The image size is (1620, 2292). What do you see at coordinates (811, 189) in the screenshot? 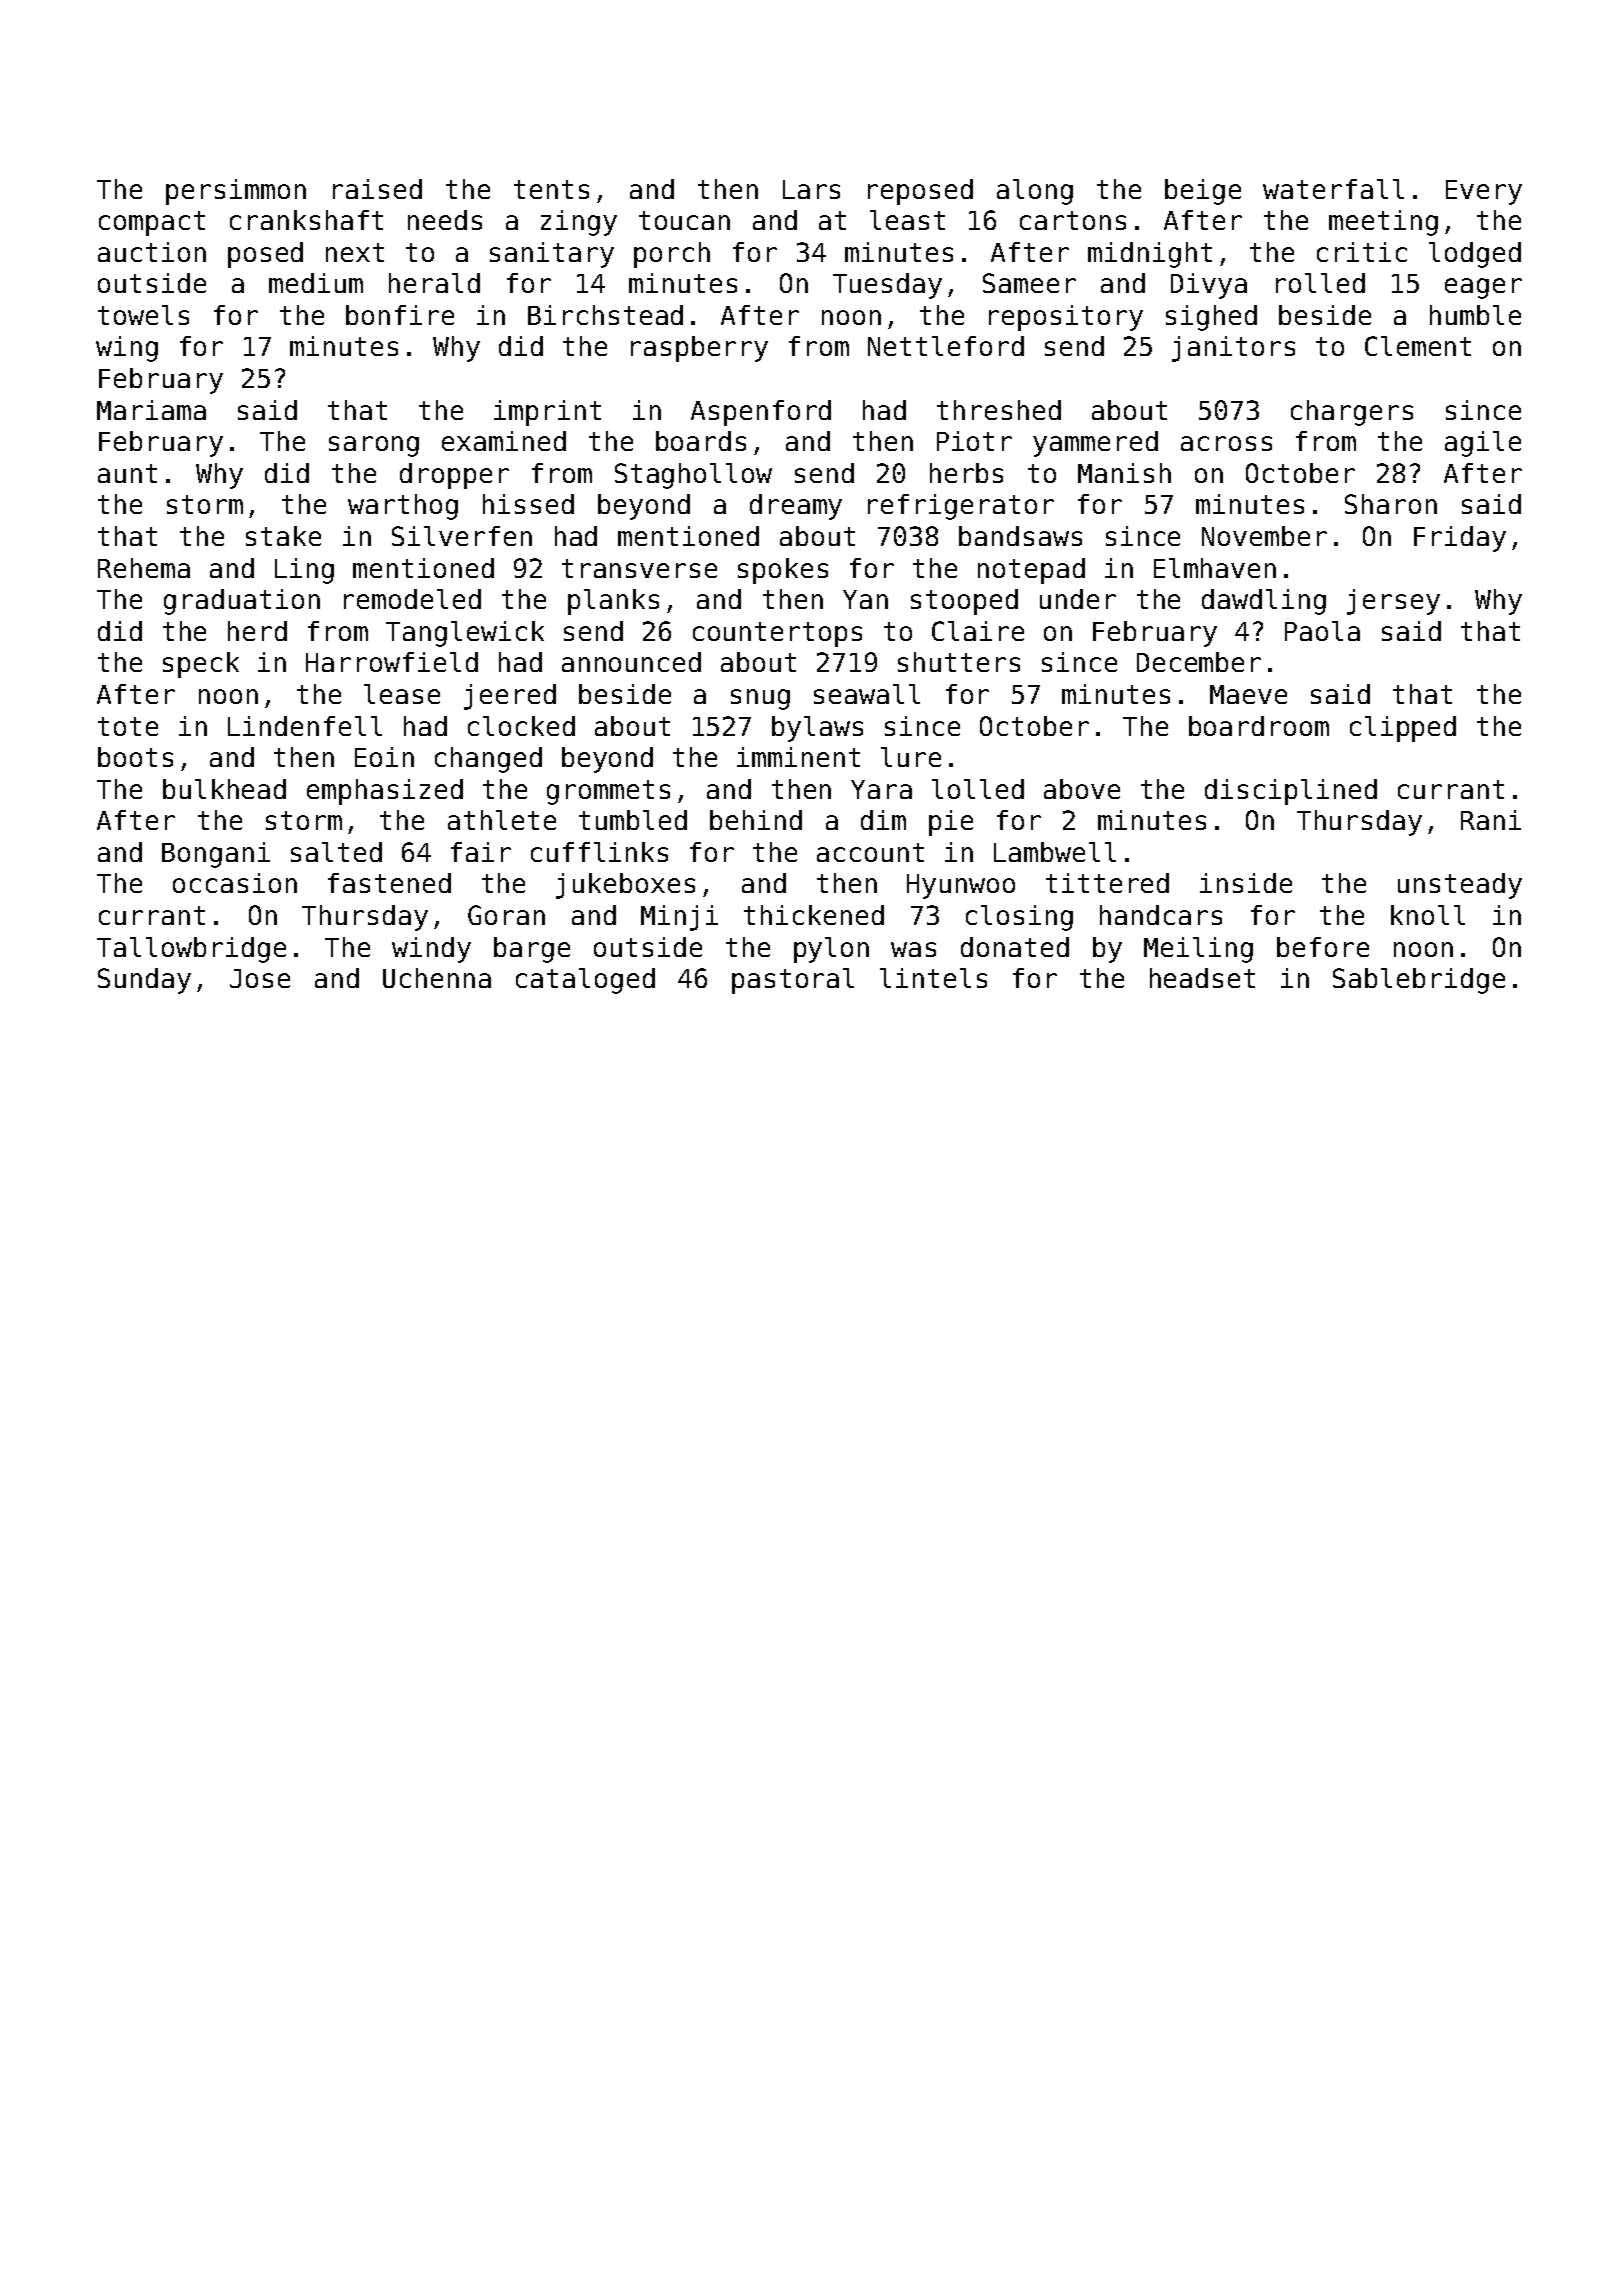
I see `Lars` at bounding box center [811, 189].
